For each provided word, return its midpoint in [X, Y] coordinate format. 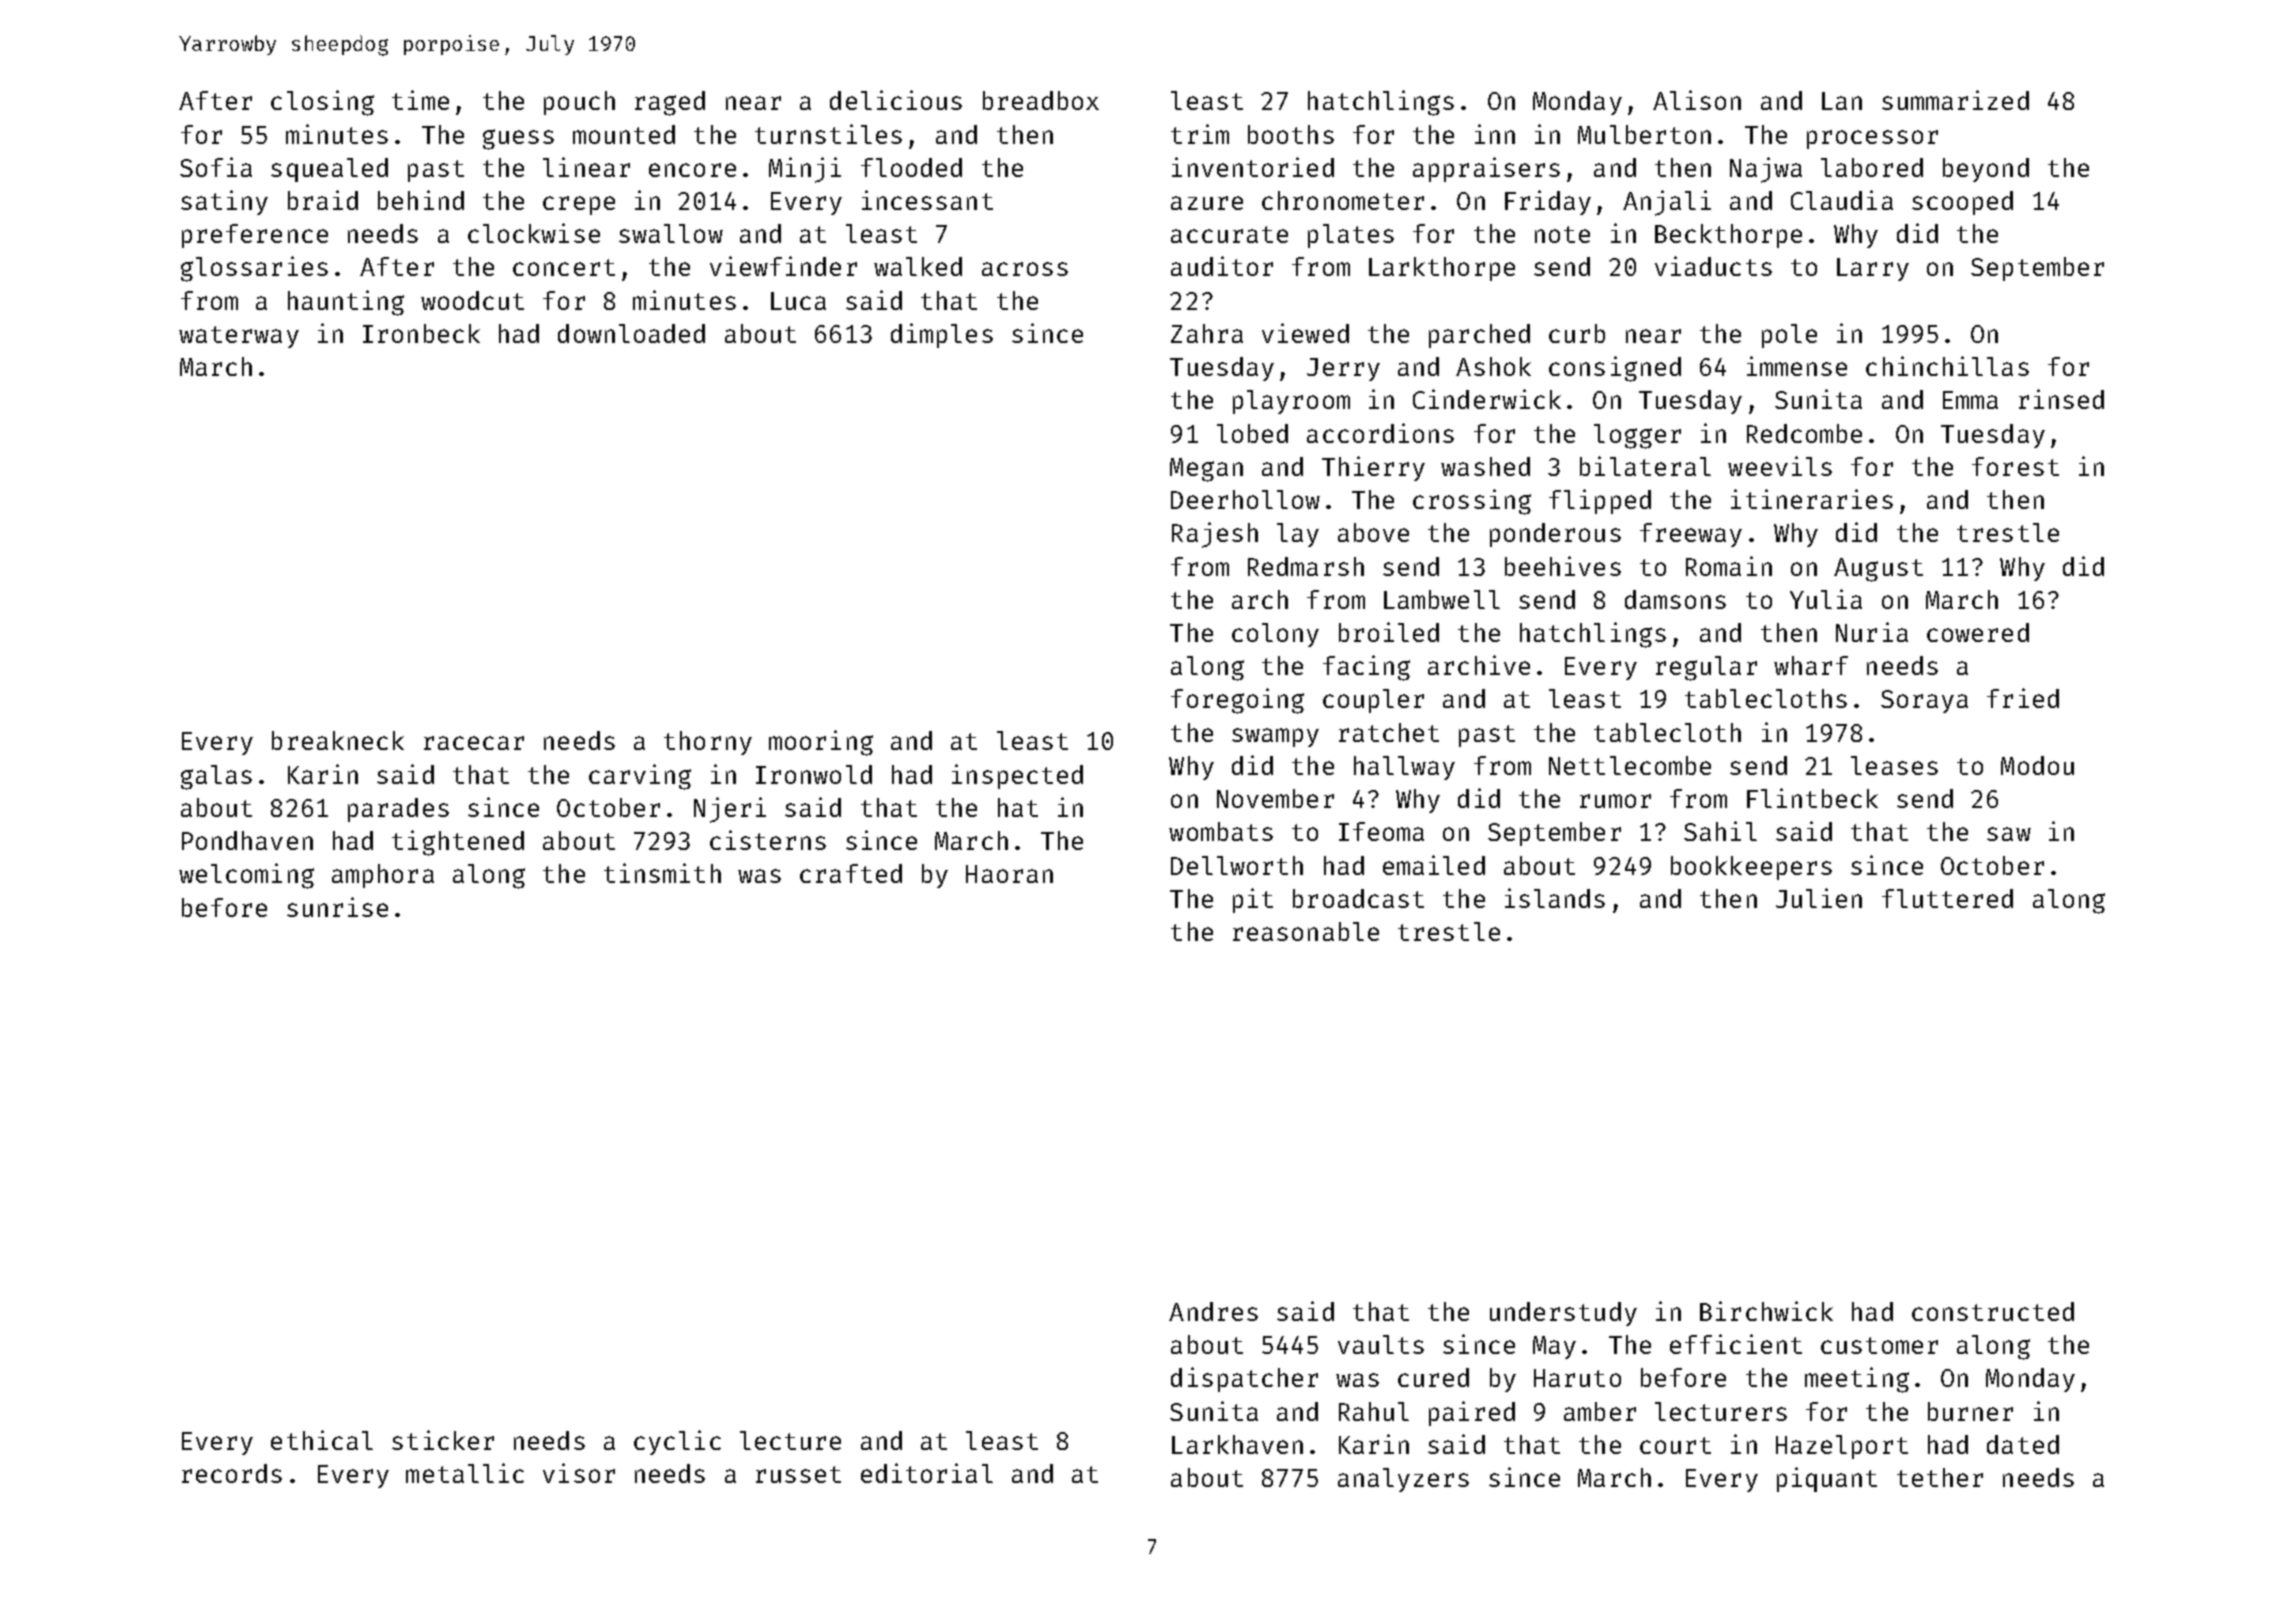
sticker [443, 1440]
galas [216, 777]
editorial [927, 1473]
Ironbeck [421, 333]
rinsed [2061, 399]
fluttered [1947, 898]
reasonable [1306, 931]
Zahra [1207, 333]
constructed [1993, 1311]
